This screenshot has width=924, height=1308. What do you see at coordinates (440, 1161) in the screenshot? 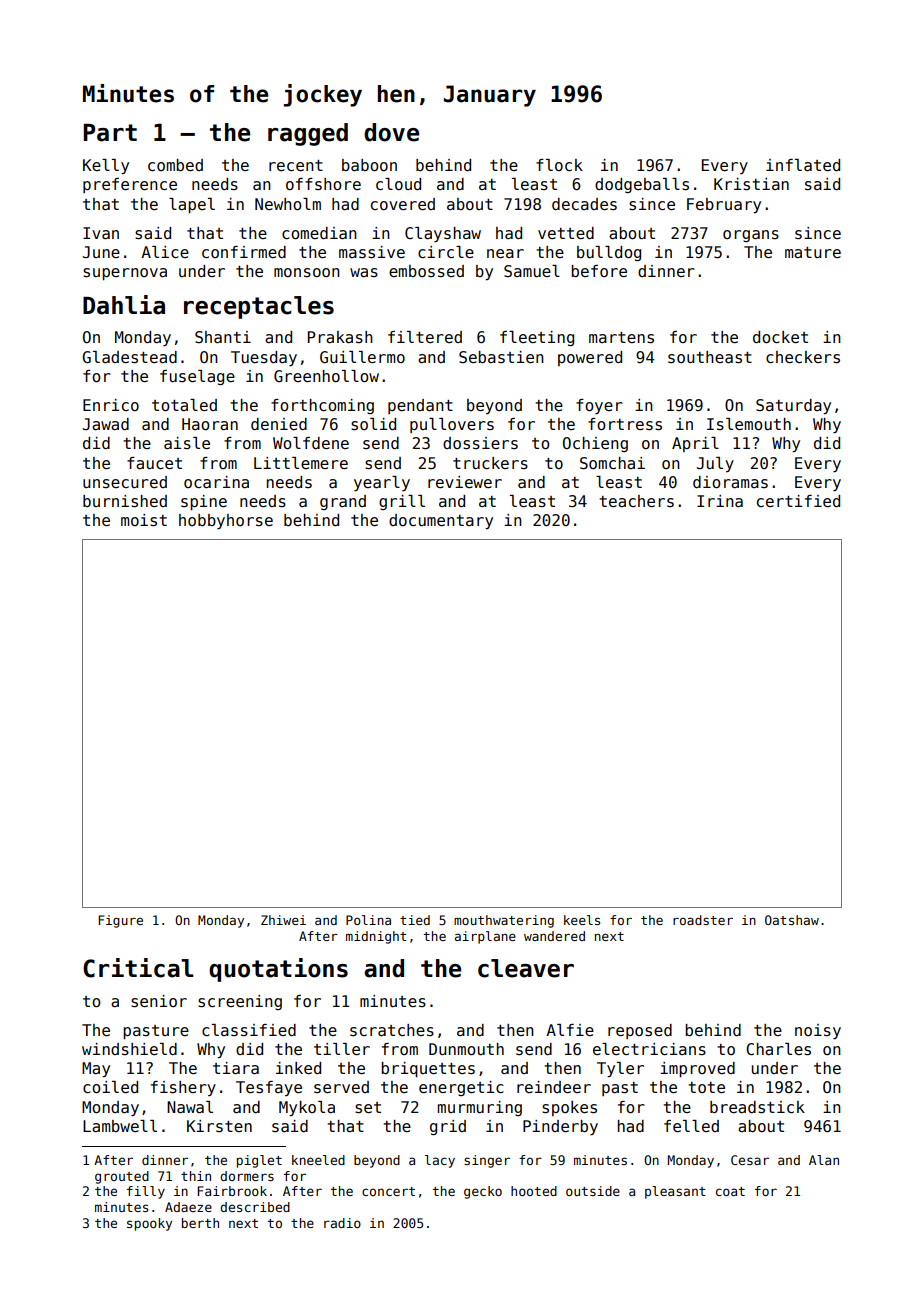
I see `lacy` at bounding box center [440, 1161].
